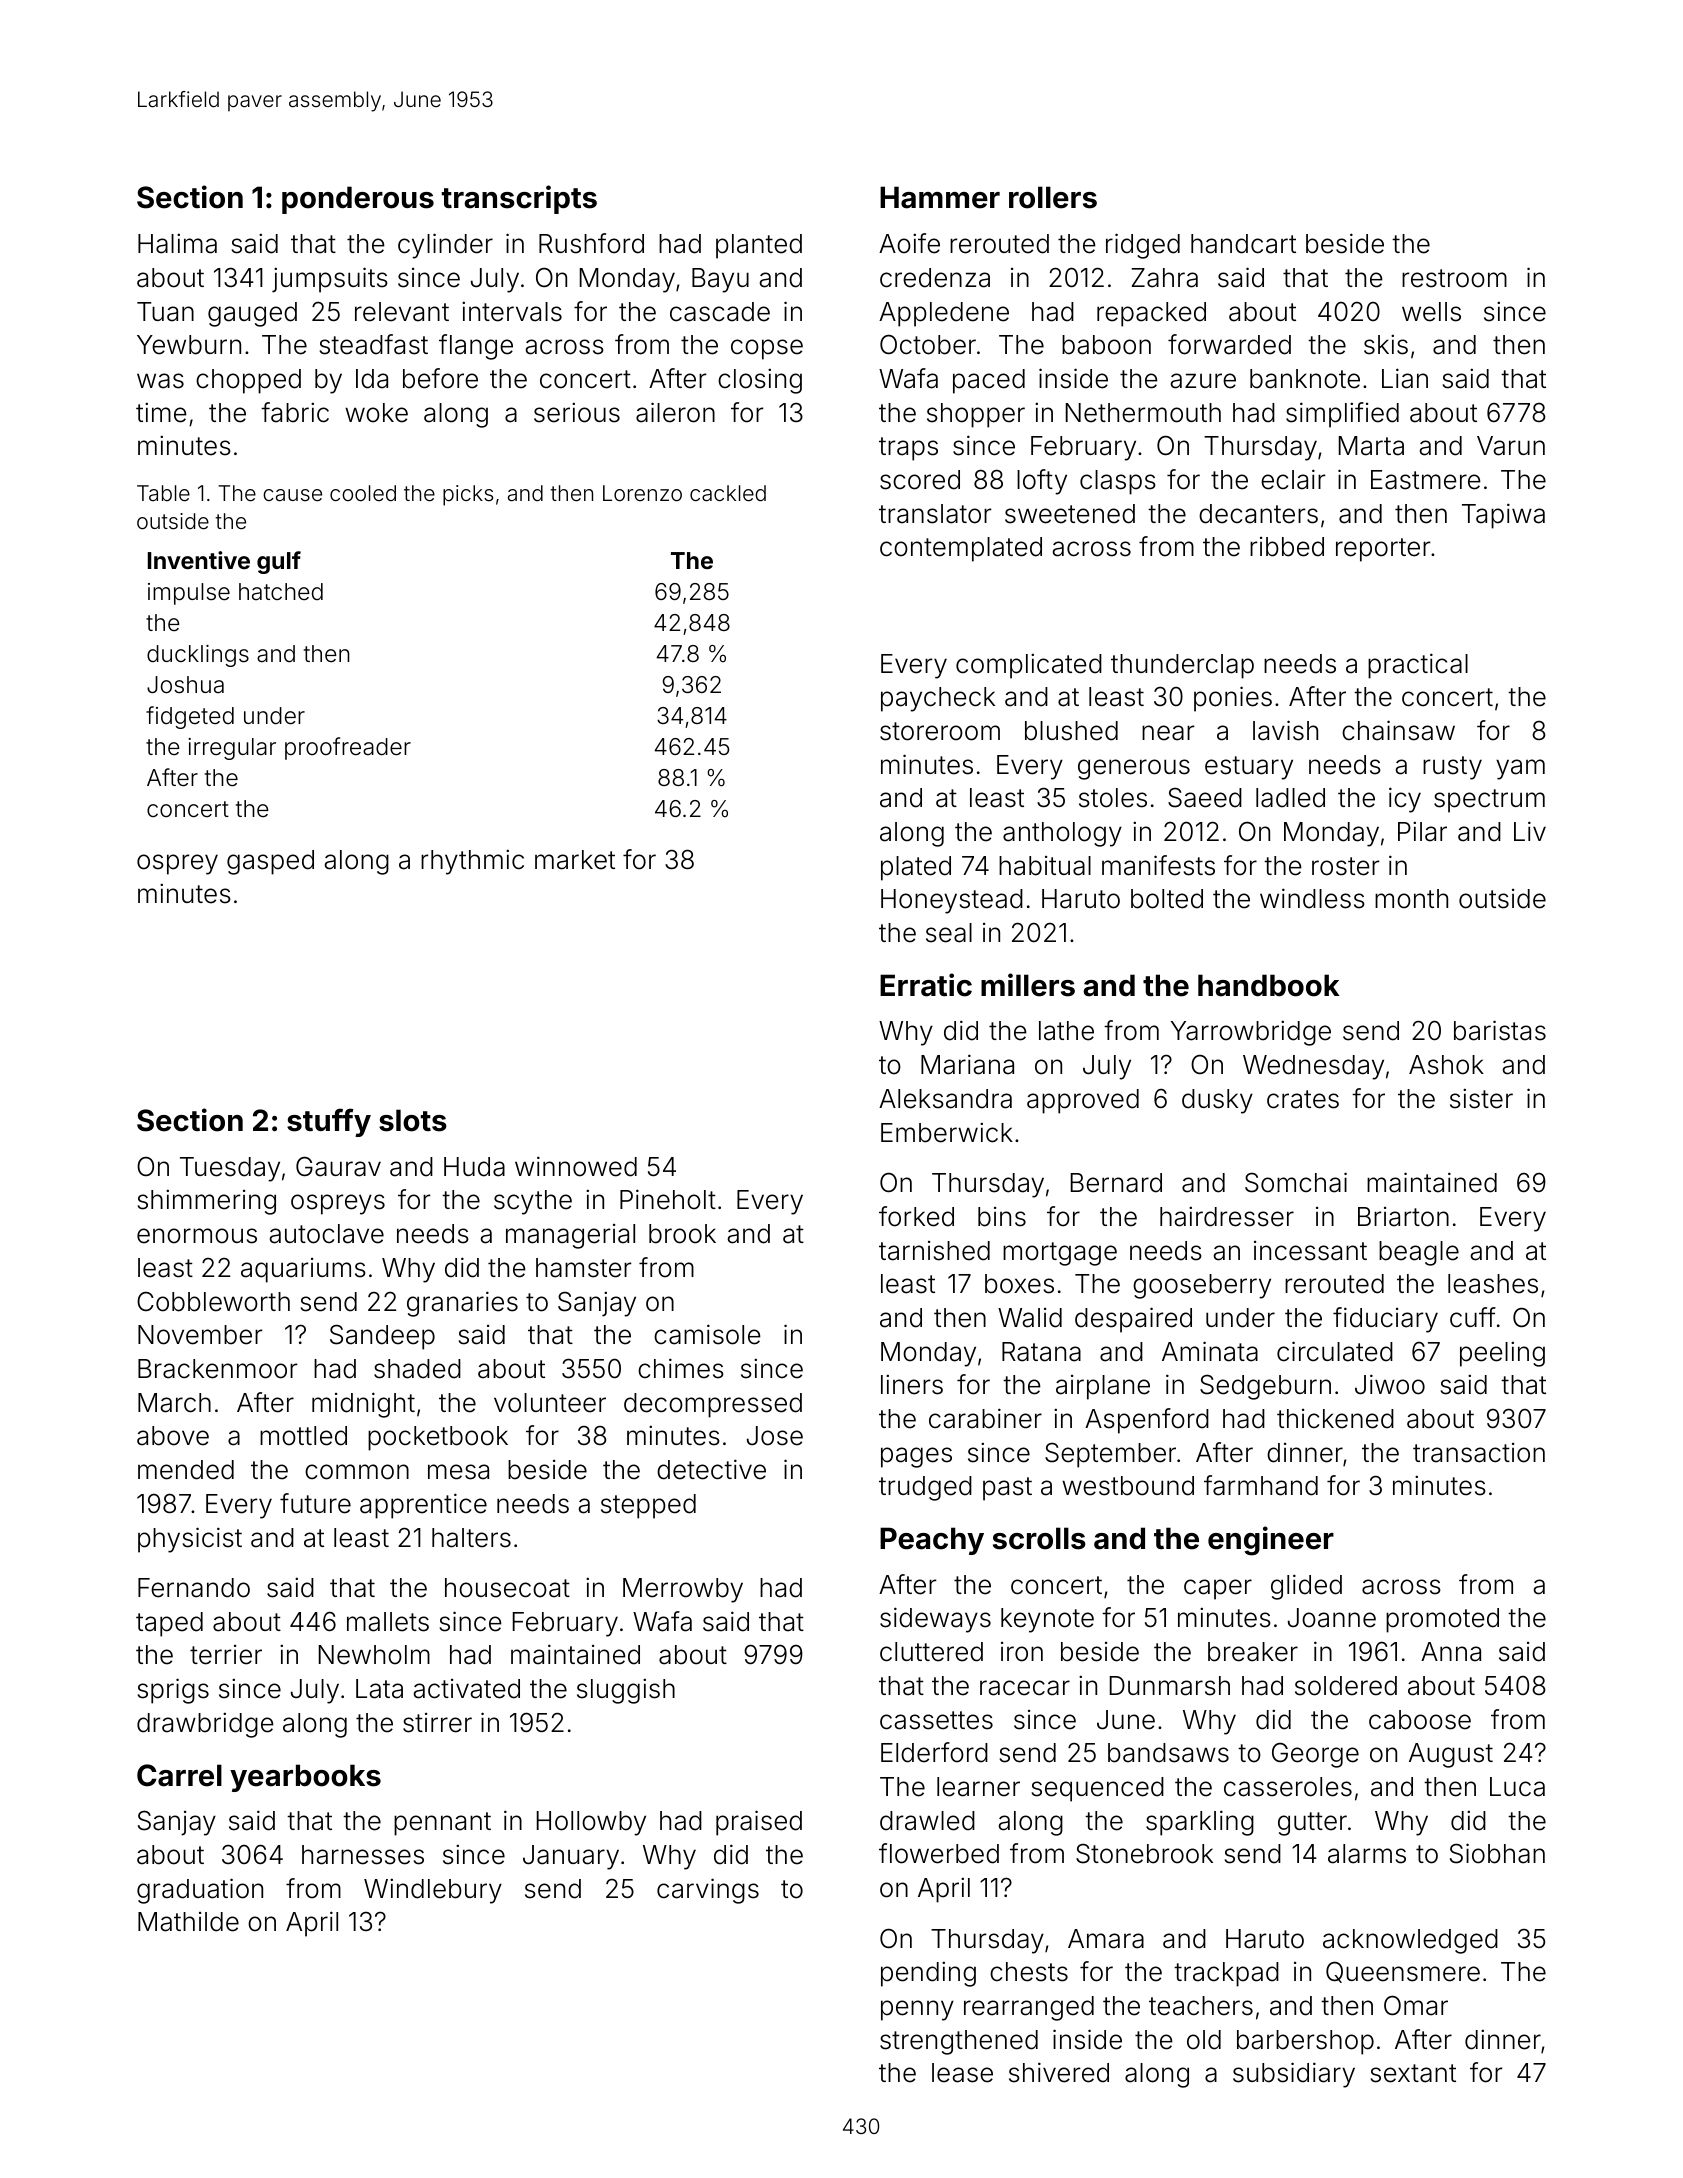 The image size is (1683, 2178). Describe the element at coordinates (472, 862) in the document. I see `rhythmic` at that location.
